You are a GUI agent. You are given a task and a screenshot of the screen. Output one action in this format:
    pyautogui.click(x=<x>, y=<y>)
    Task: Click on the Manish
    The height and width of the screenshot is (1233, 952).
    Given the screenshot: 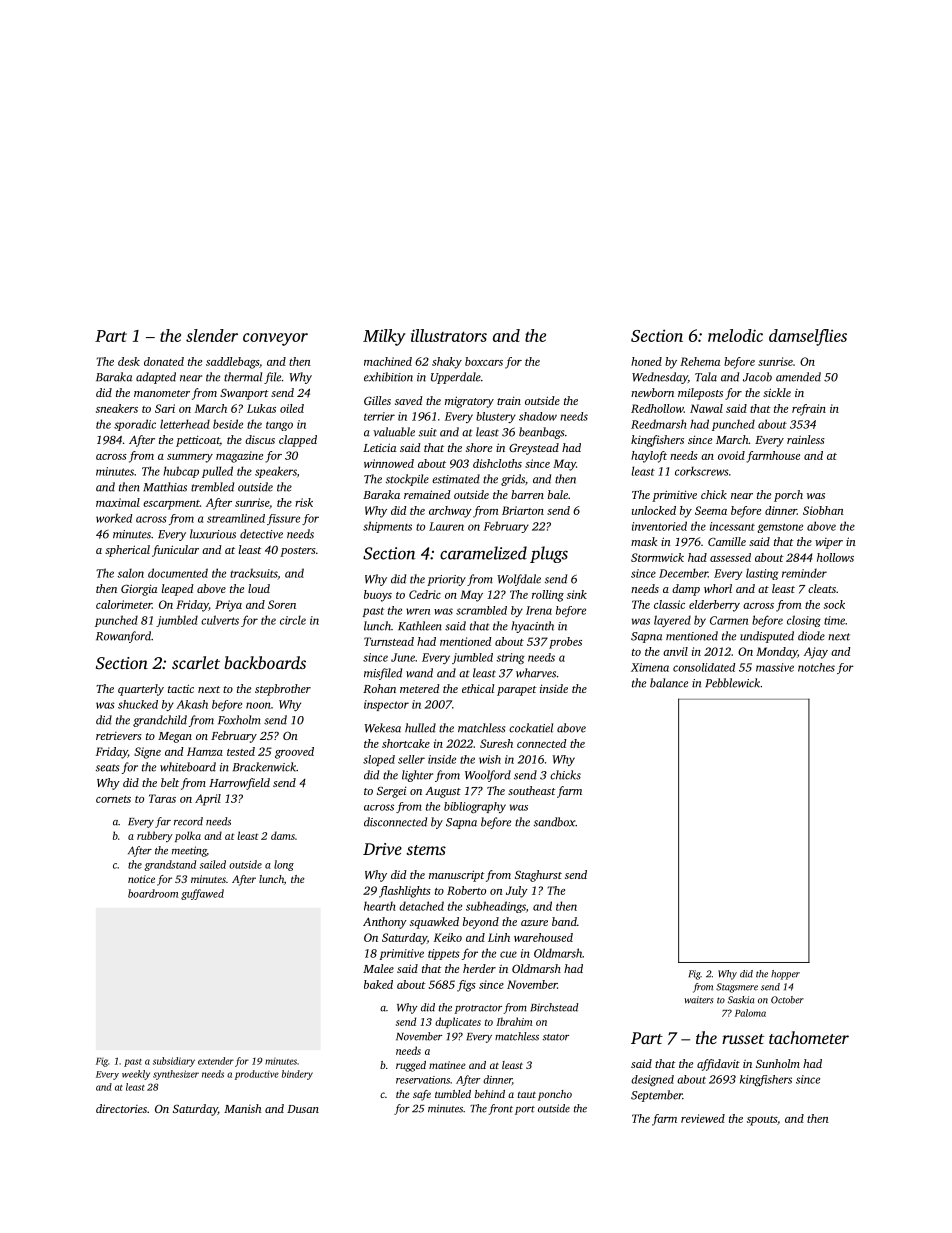 What is the action you would take?
    pyautogui.click(x=242, y=1108)
